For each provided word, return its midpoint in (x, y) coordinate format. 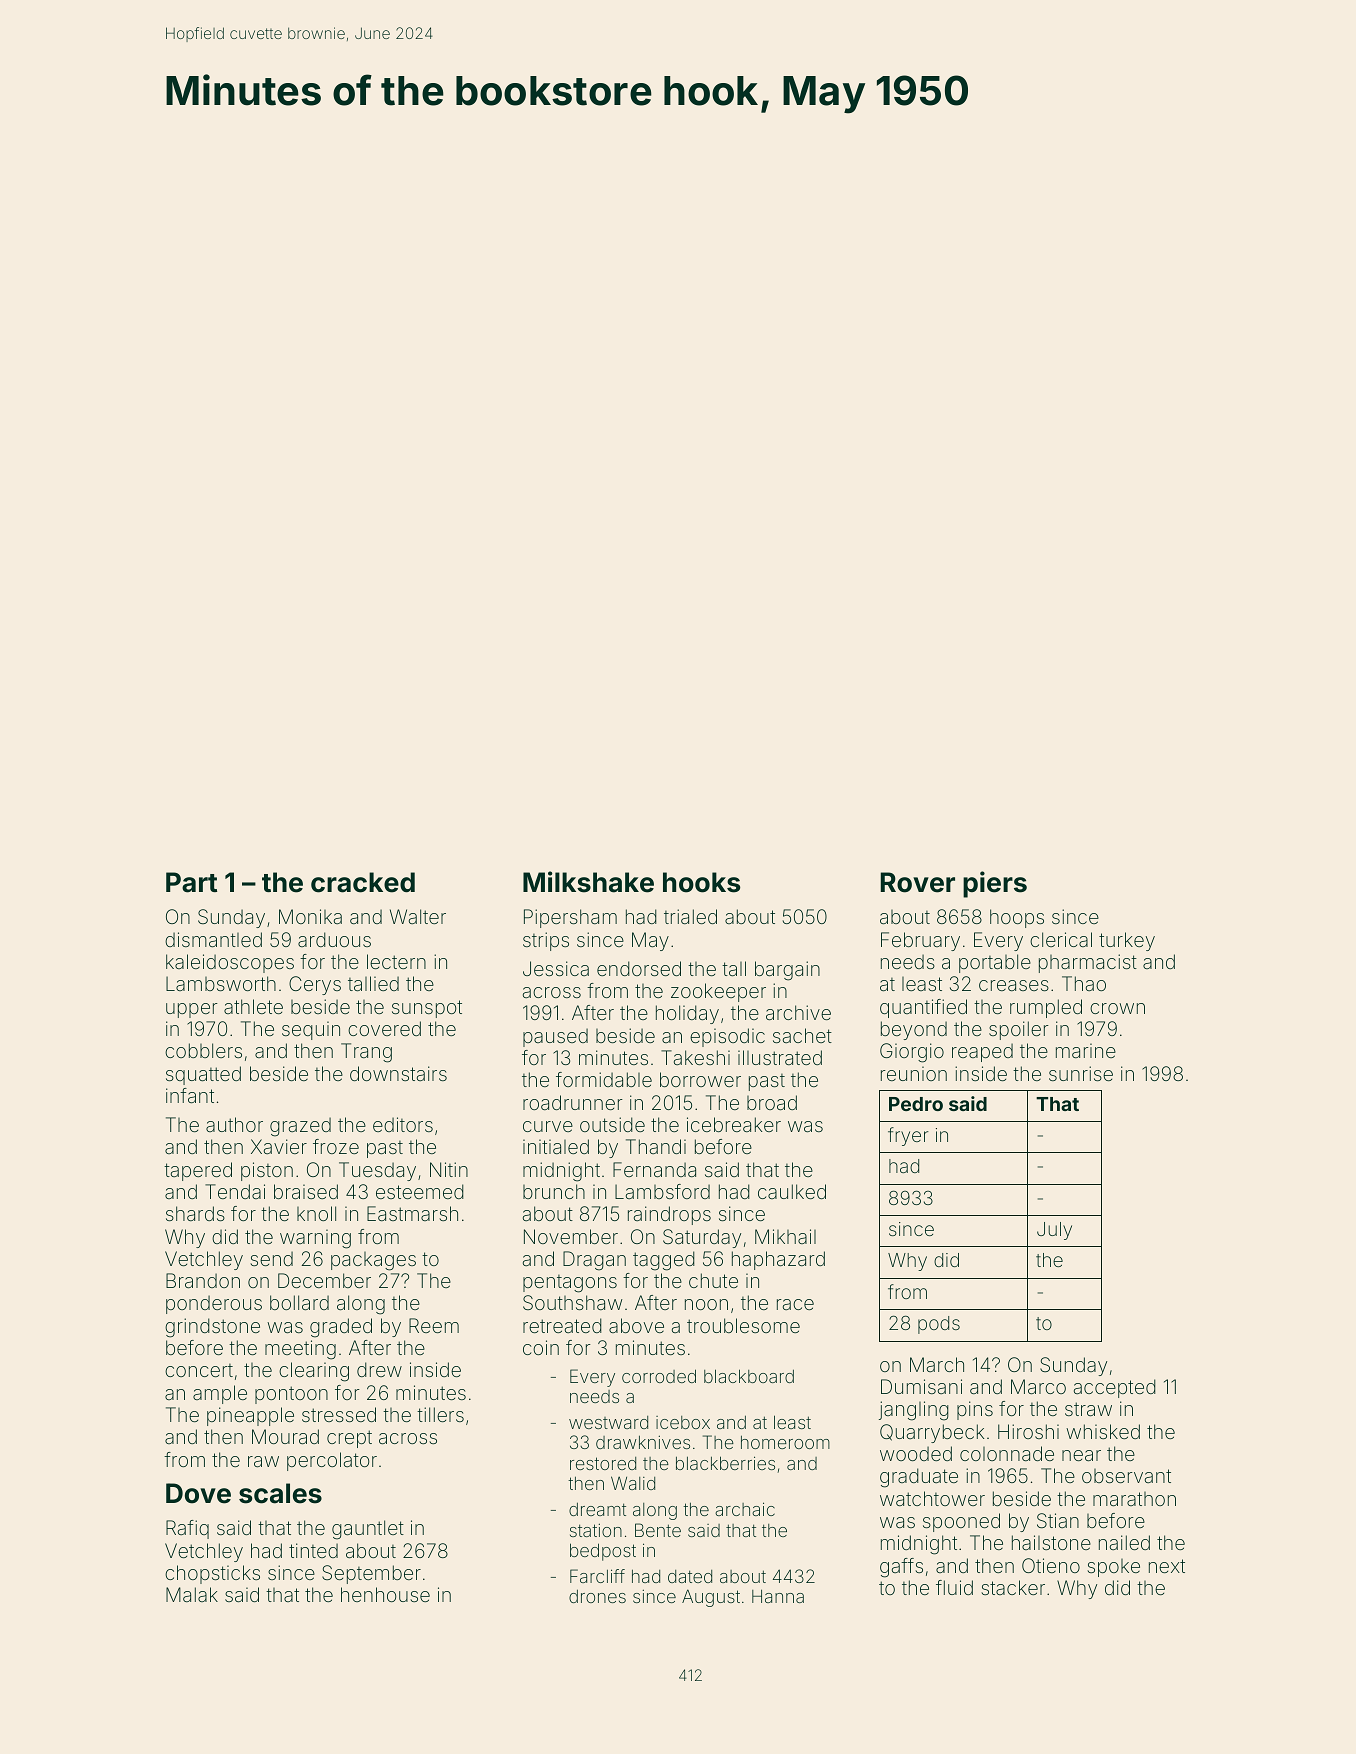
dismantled (213, 939)
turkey (1127, 941)
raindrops (669, 1215)
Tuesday (377, 1171)
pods (939, 1325)
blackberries (725, 1463)
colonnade (1007, 1453)
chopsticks (212, 1574)
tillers (440, 1414)
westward (608, 1422)
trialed (690, 916)
